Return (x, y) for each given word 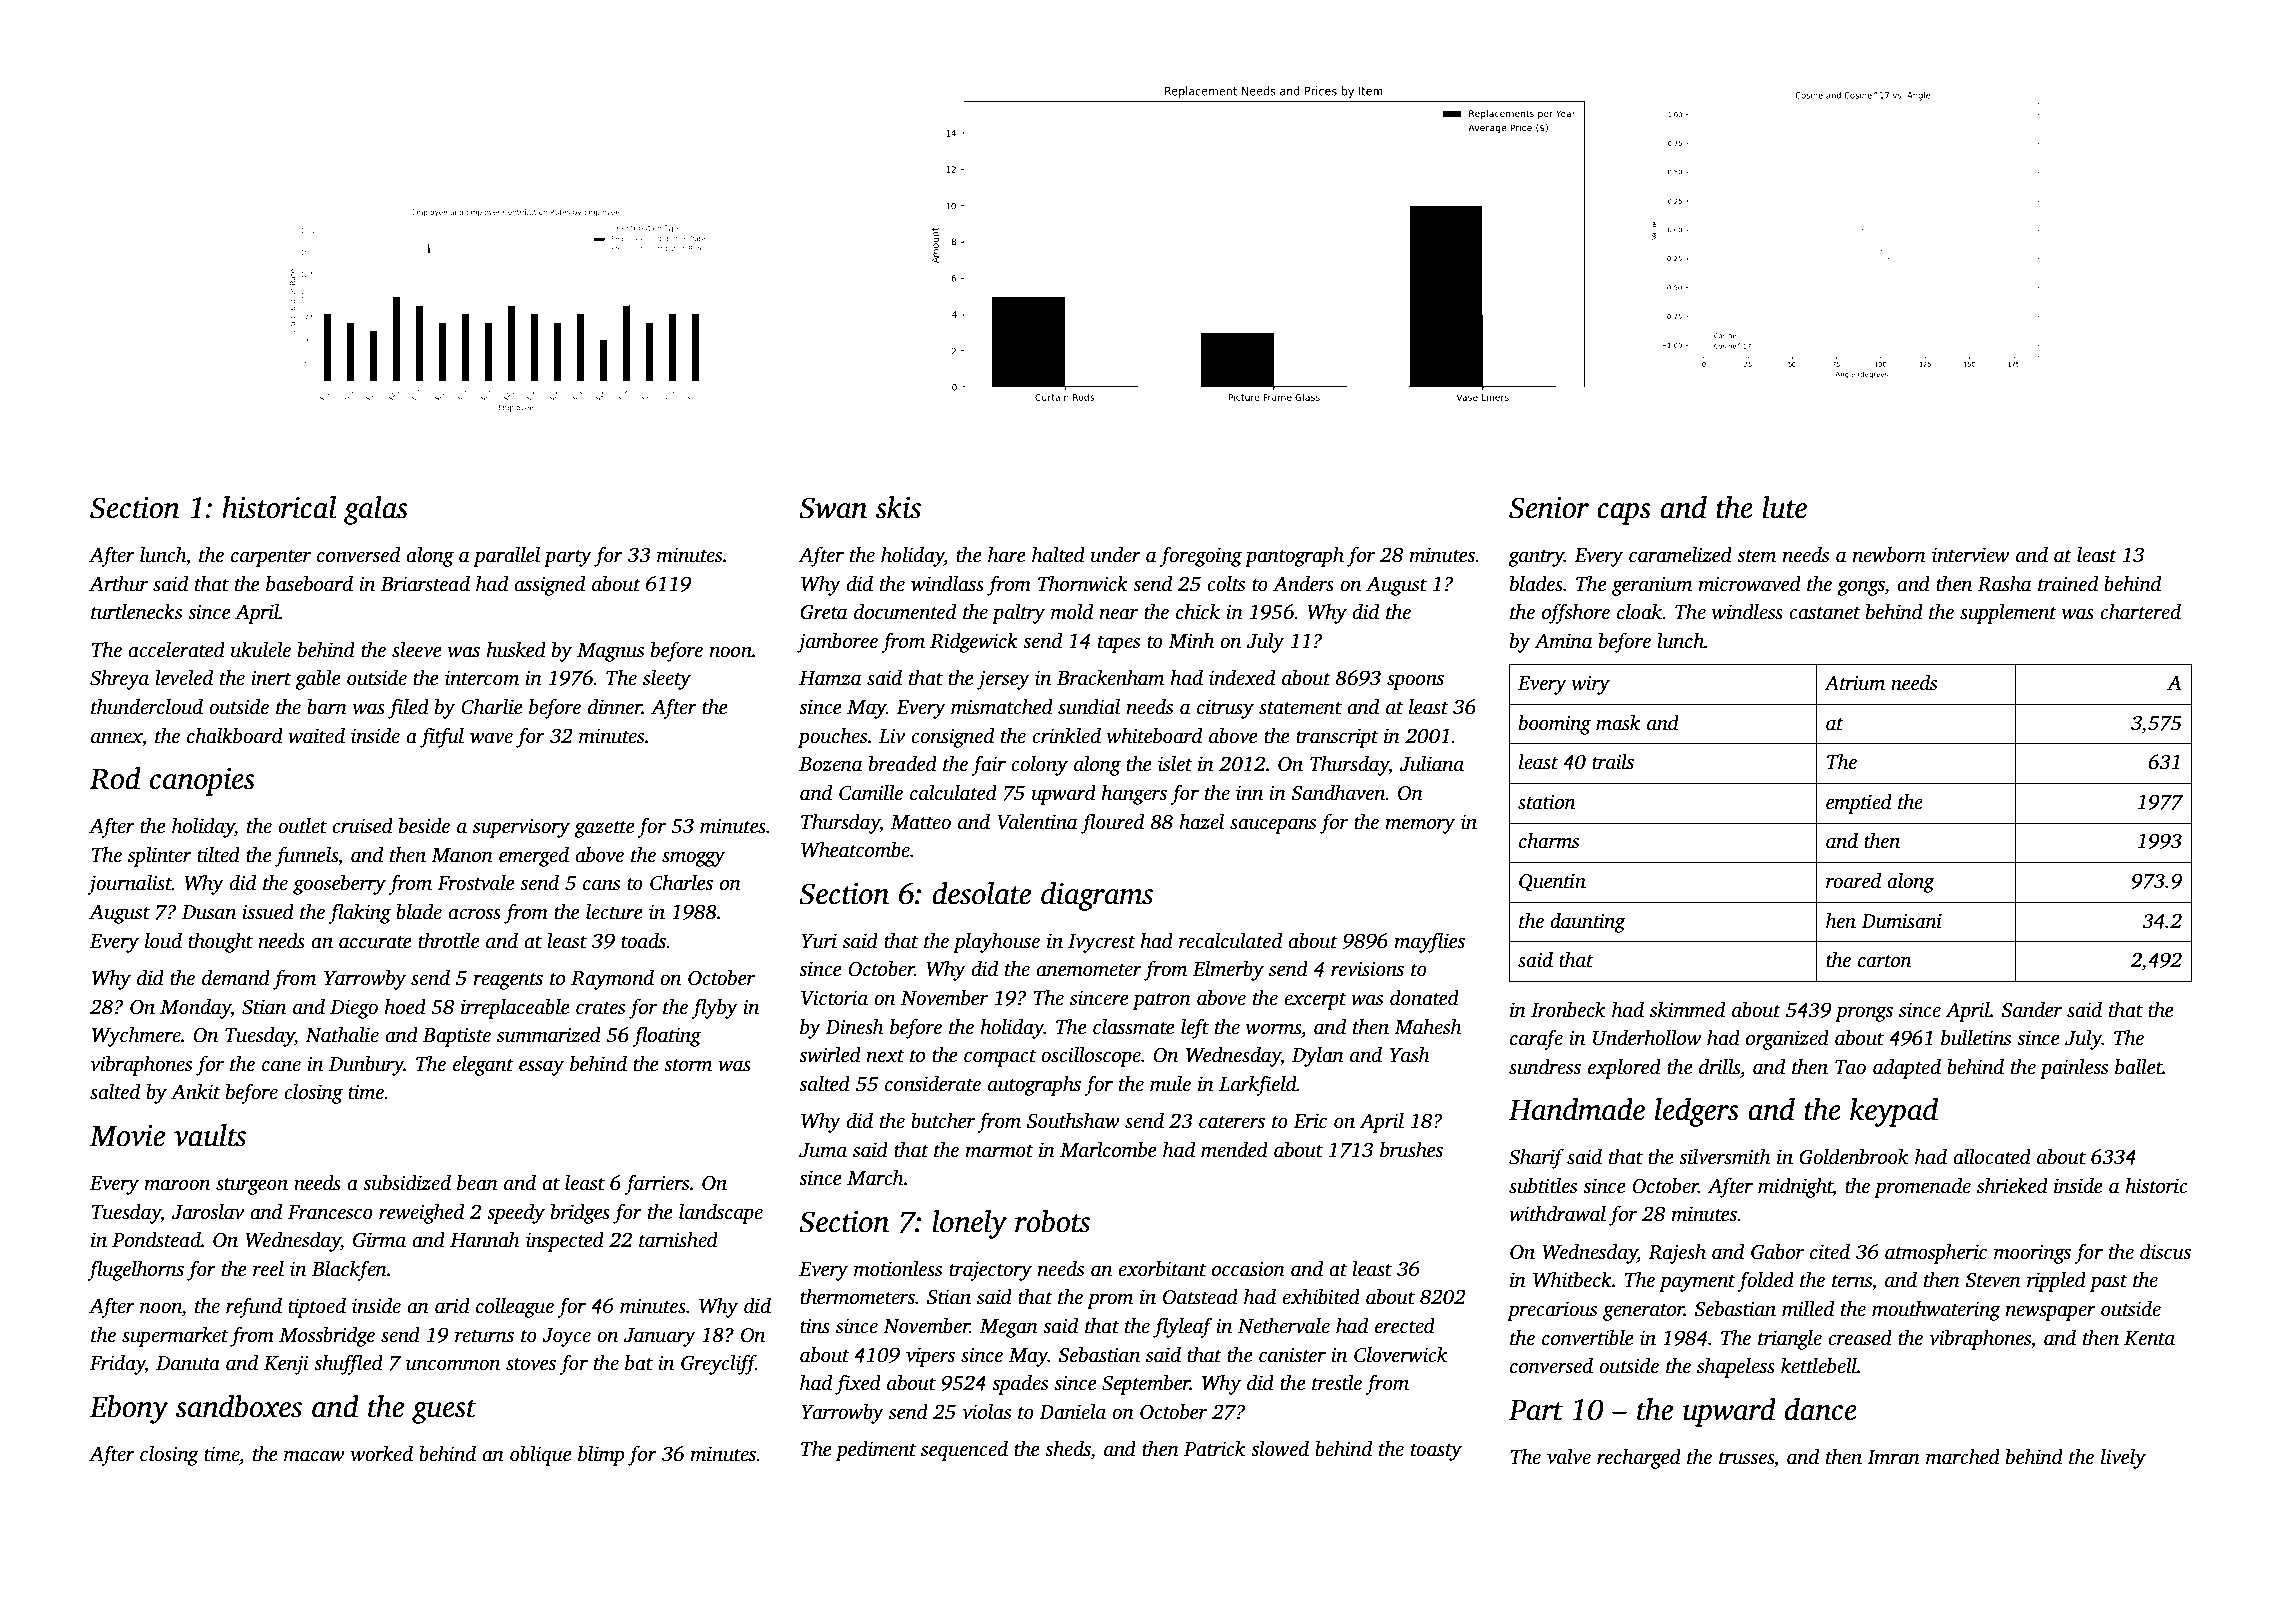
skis (898, 507)
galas (376, 510)
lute (1785, 507)
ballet (2139, 1066)
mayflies (1429, 942)
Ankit (195, 1091)
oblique (541, 1455)
